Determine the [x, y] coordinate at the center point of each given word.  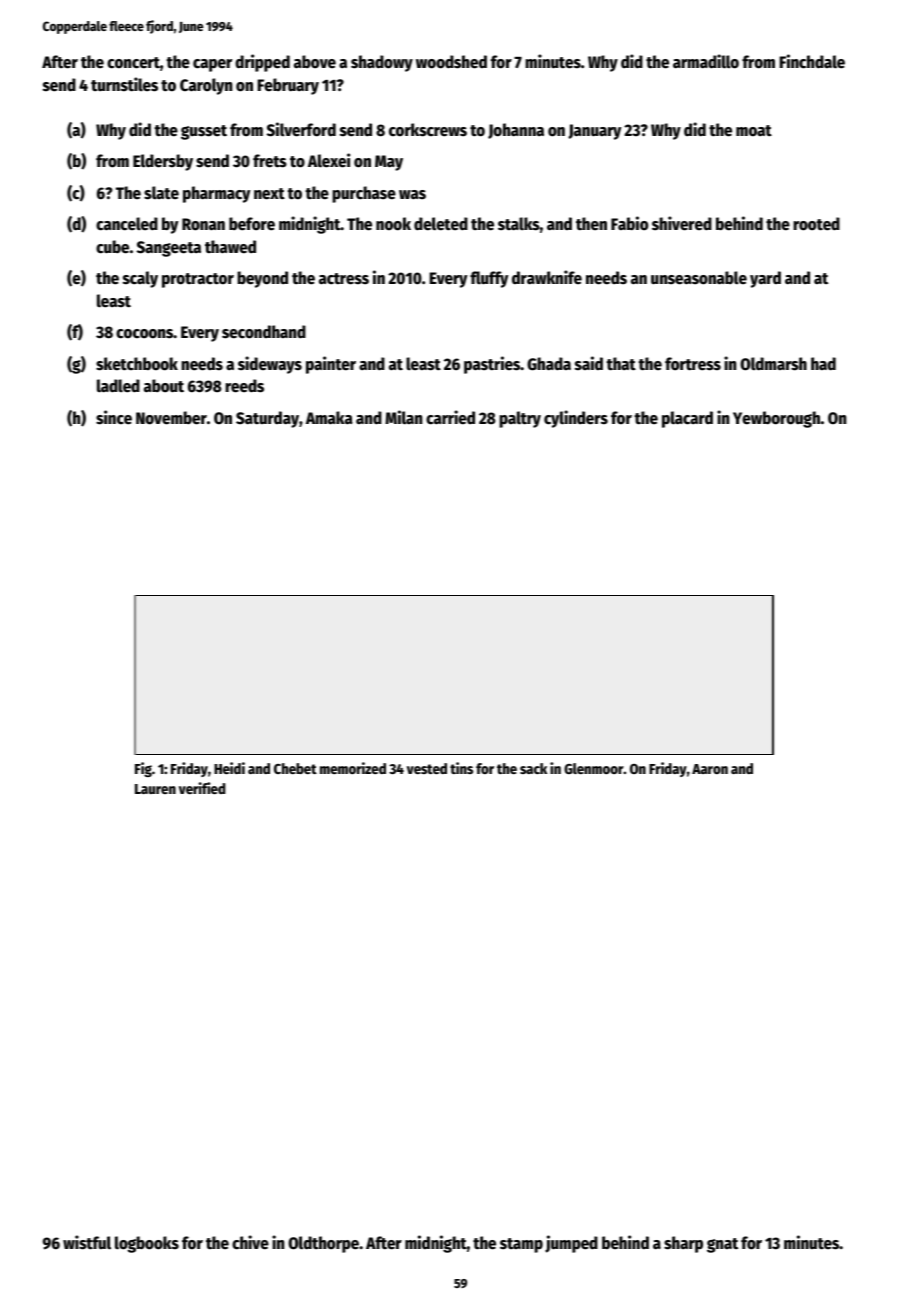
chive [250, 1242]
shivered [682, 223]
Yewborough [776, 419]
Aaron [710, 769]
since [114, 417]
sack [533, 768]
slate [161, 193]
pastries [492, 365]
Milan [403, 417]
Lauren [155, 789]
